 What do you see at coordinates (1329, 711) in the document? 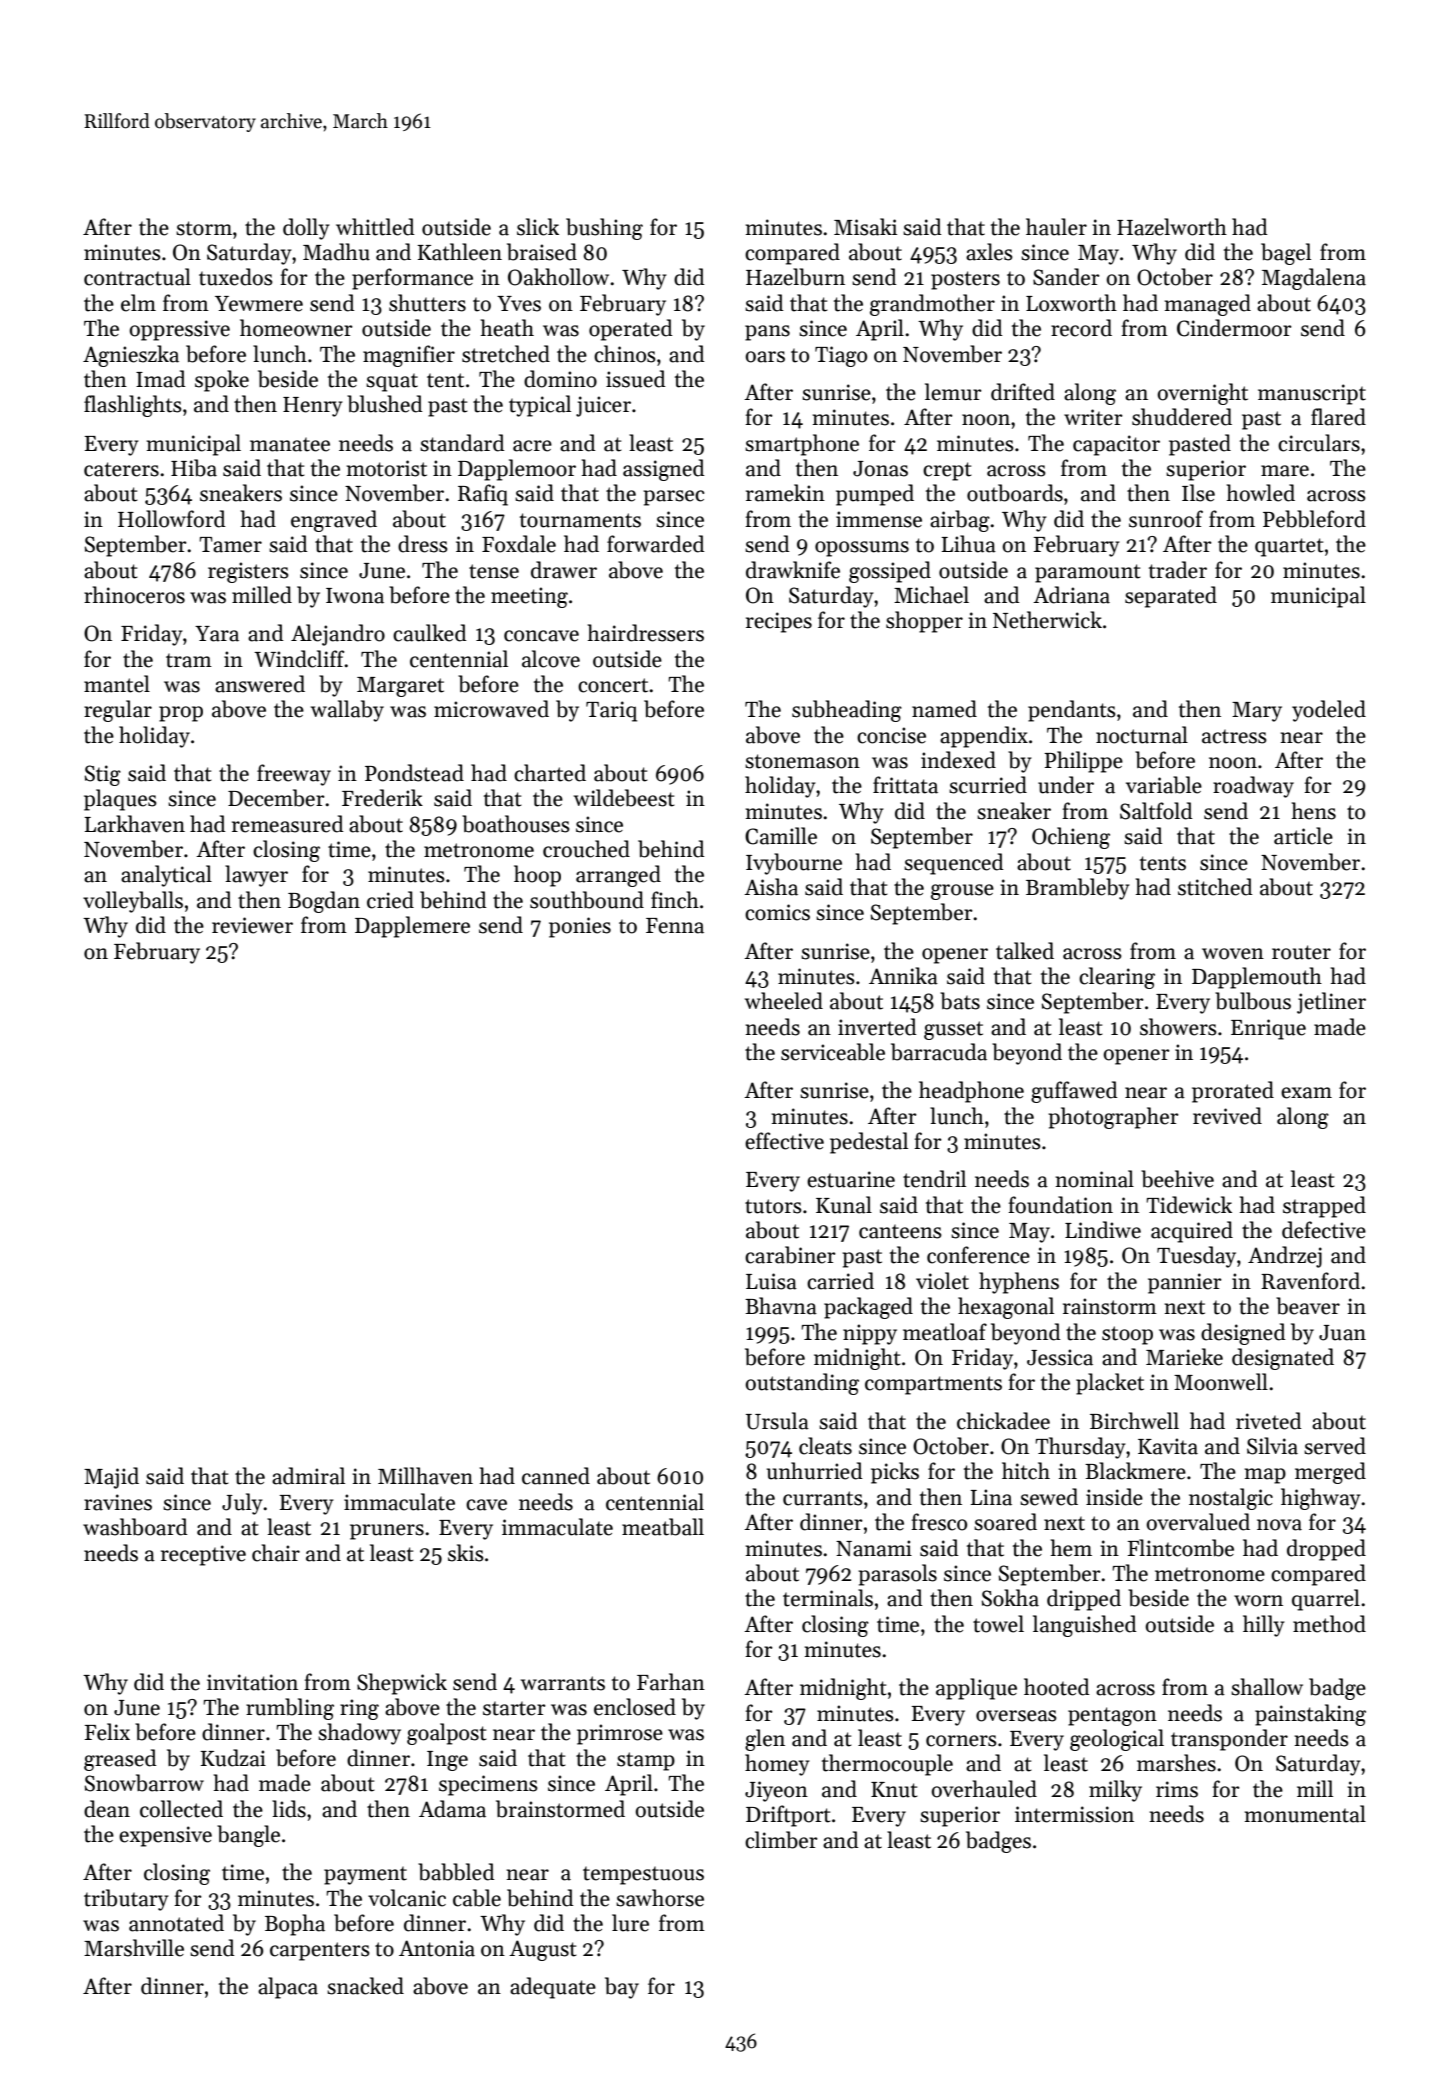
I see `yodeled` at bounding box center [1329, 711].
